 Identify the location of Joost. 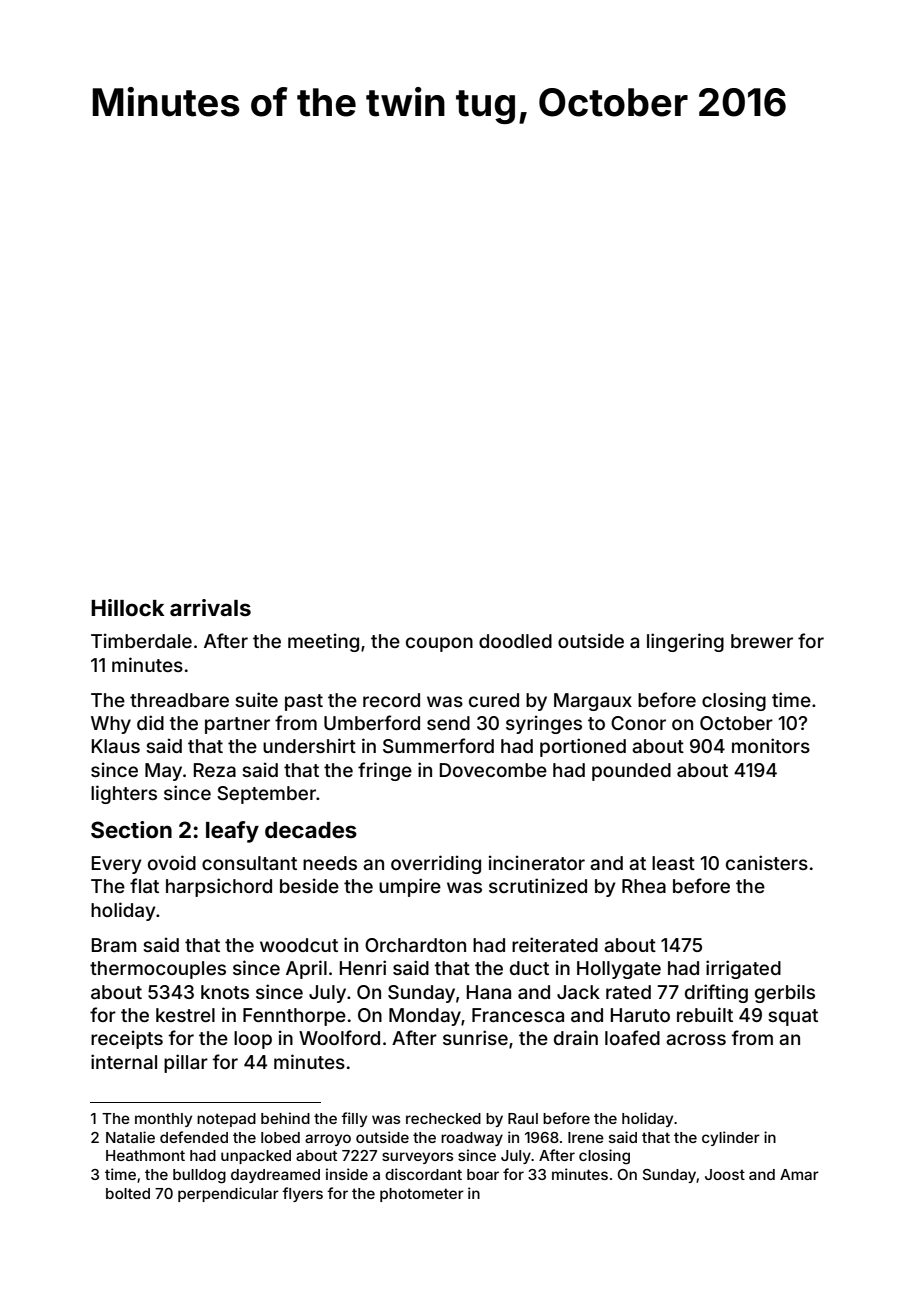
(725, 1174).
